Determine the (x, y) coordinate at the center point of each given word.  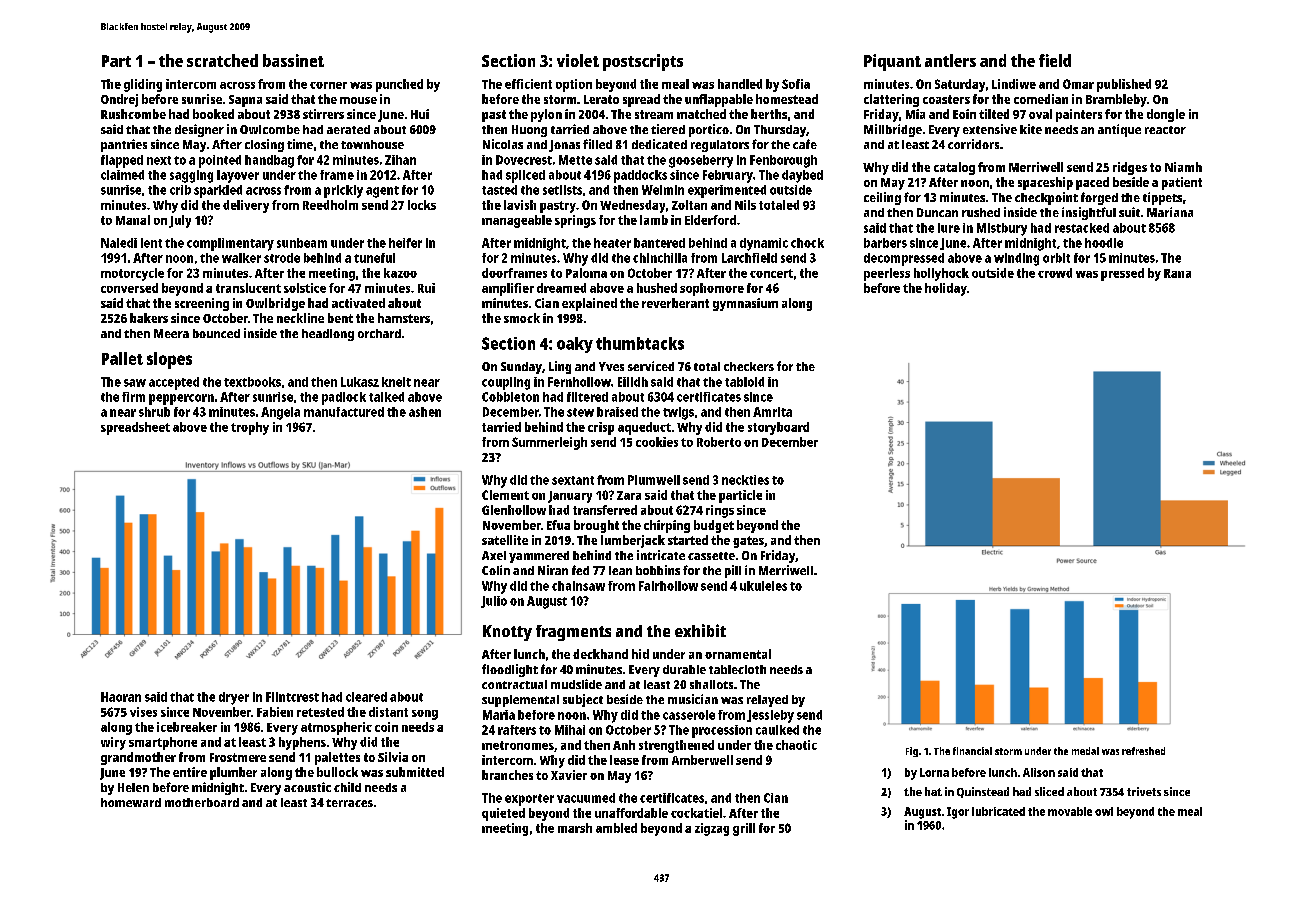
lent (151, 243)
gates (748, 542)
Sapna (245, 101)
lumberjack (633, 541)
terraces (349, 803)
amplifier (508, 289)
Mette (575, 160)
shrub (154, 412)
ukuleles (763, 586)
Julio (494, 602)
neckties (745, 480)
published (1124, 85)
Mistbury (1002, 229)
